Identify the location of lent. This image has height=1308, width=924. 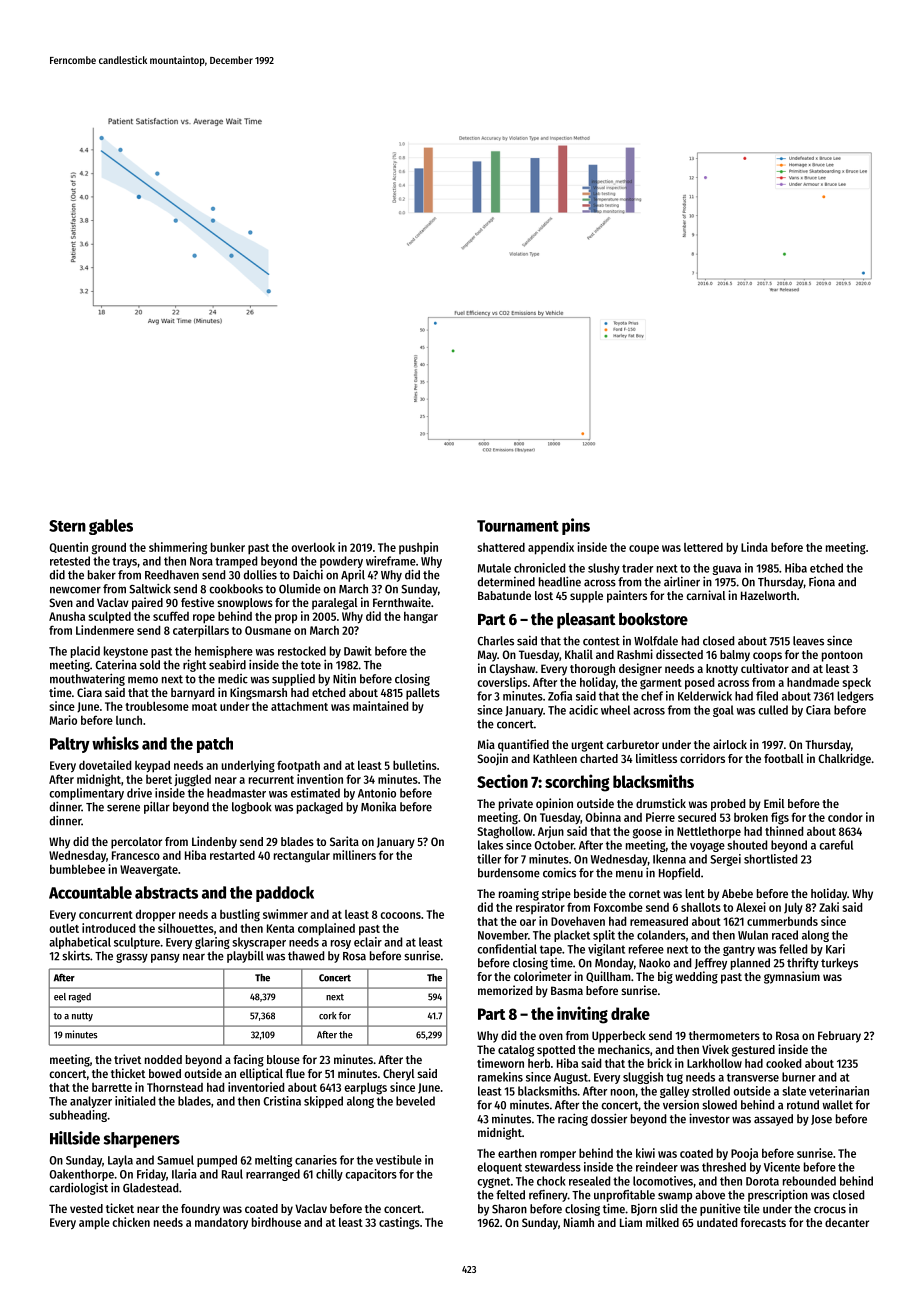
(695, 893).
